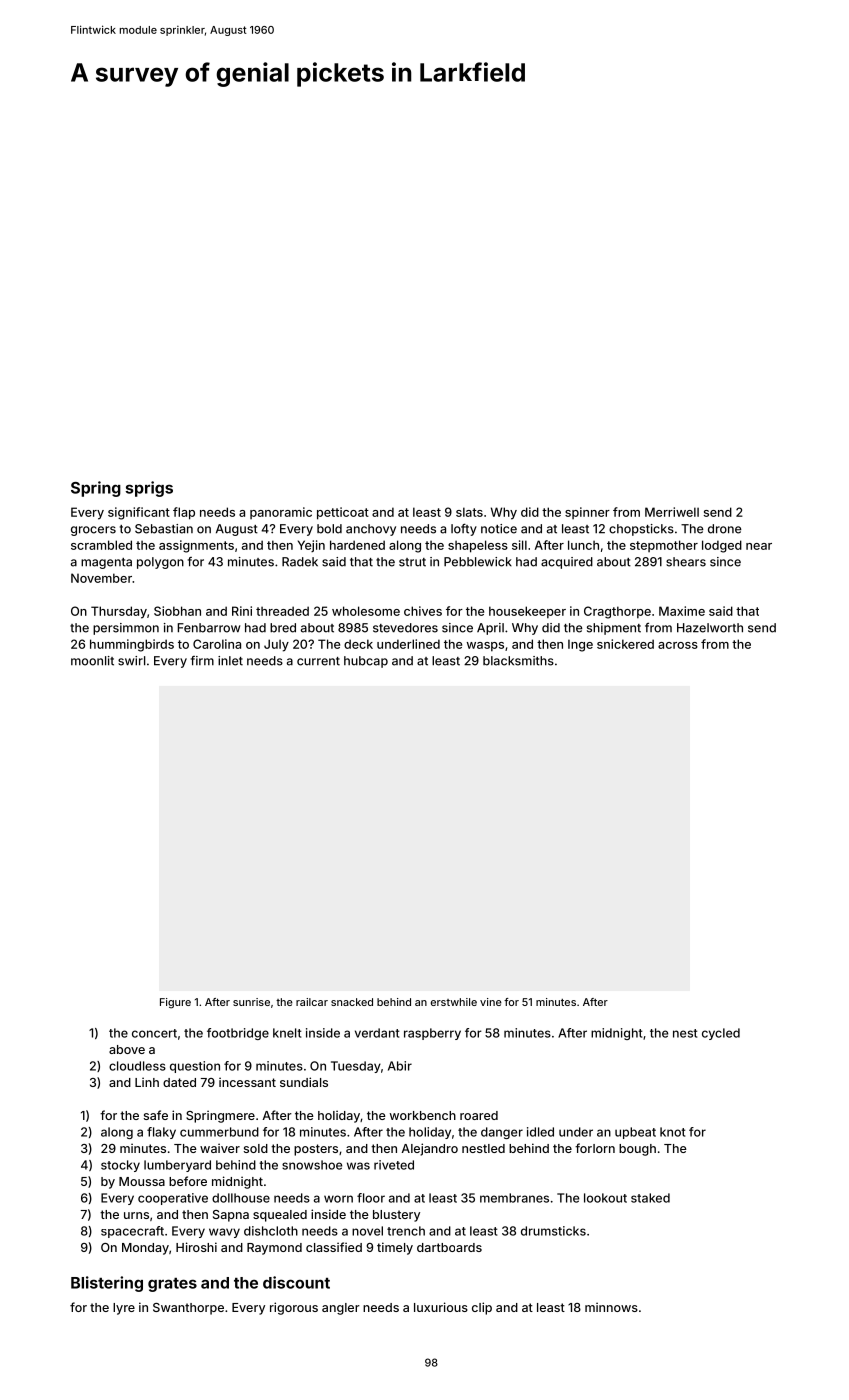 This screenshot has width=849, height=1400. Describe the element at coordinates (710, 628) in the screenshot. I see `Hazelworth` at that location.
